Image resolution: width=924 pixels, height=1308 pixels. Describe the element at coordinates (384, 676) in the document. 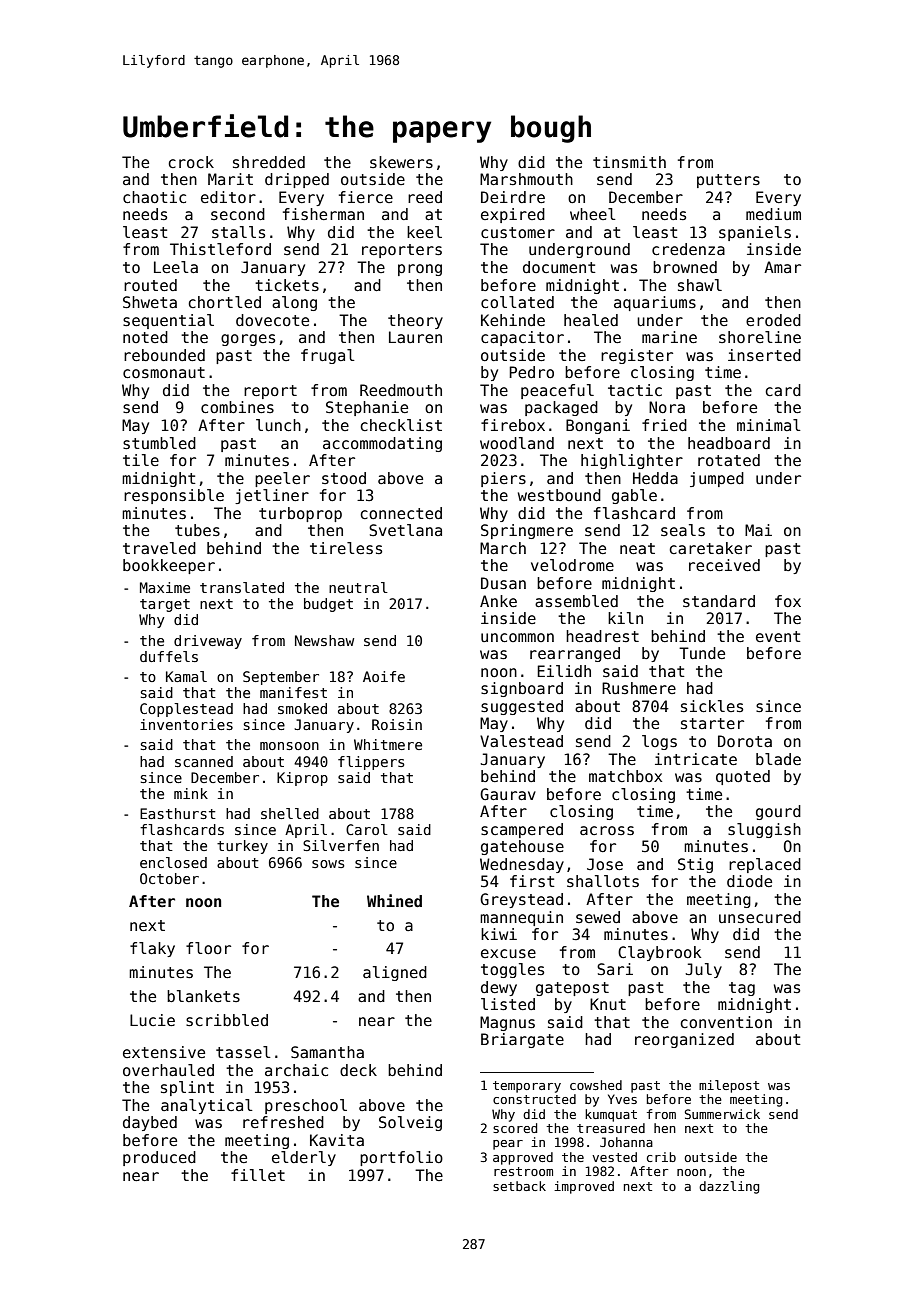

I see `Aoife` at that location.
